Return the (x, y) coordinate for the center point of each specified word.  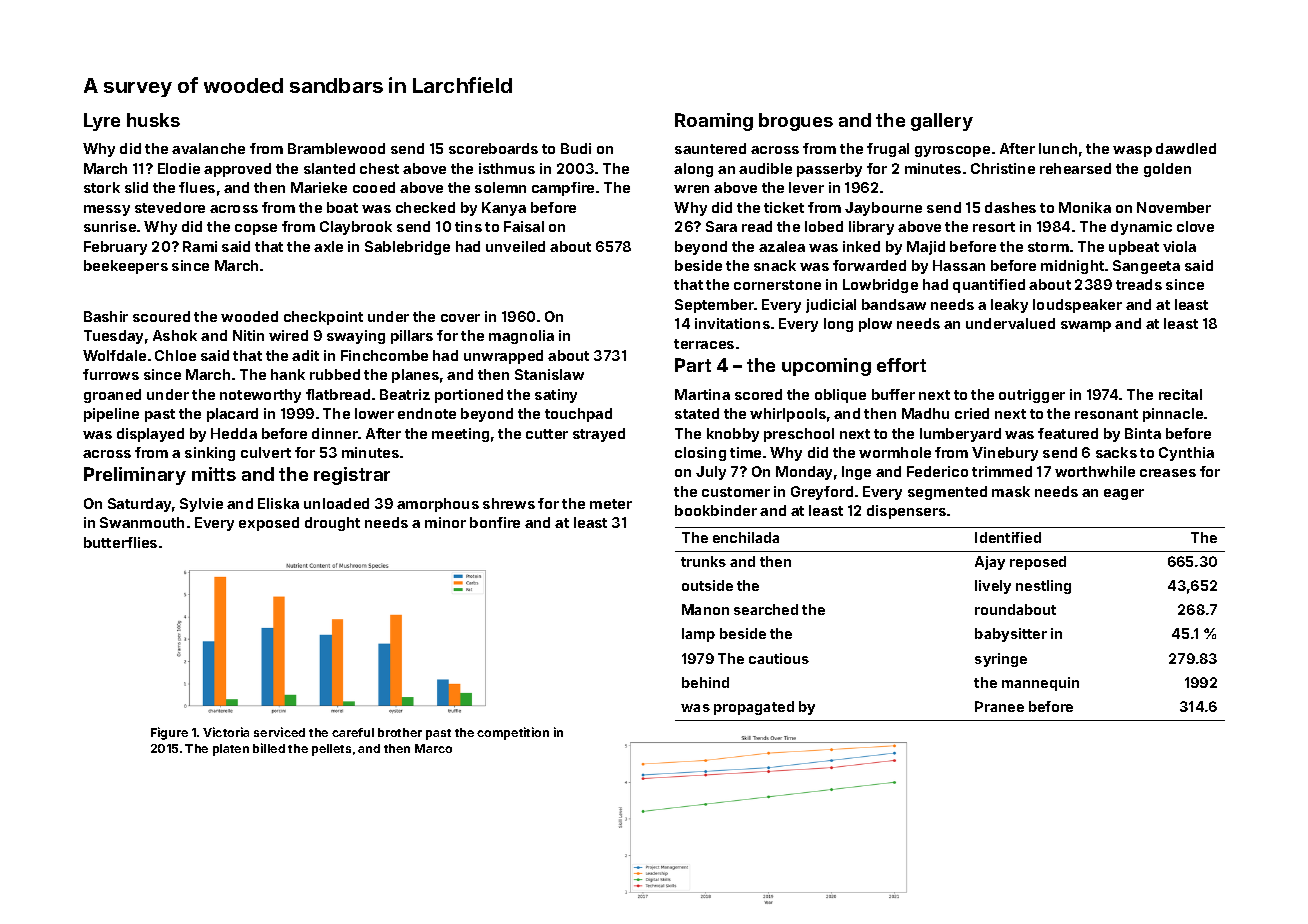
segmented (947, 493)
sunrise (110, 226)
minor (445, 522)
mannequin (1040, 684)
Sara (721, 226)
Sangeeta (1146, 267)
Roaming (714, 122)
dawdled (1186, 148)
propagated (754, 708)
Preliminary (135, 476)
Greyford (822, 493)
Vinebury (1005, 454)
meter (611, 504)
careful (353, 732)
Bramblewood (336, 148)
